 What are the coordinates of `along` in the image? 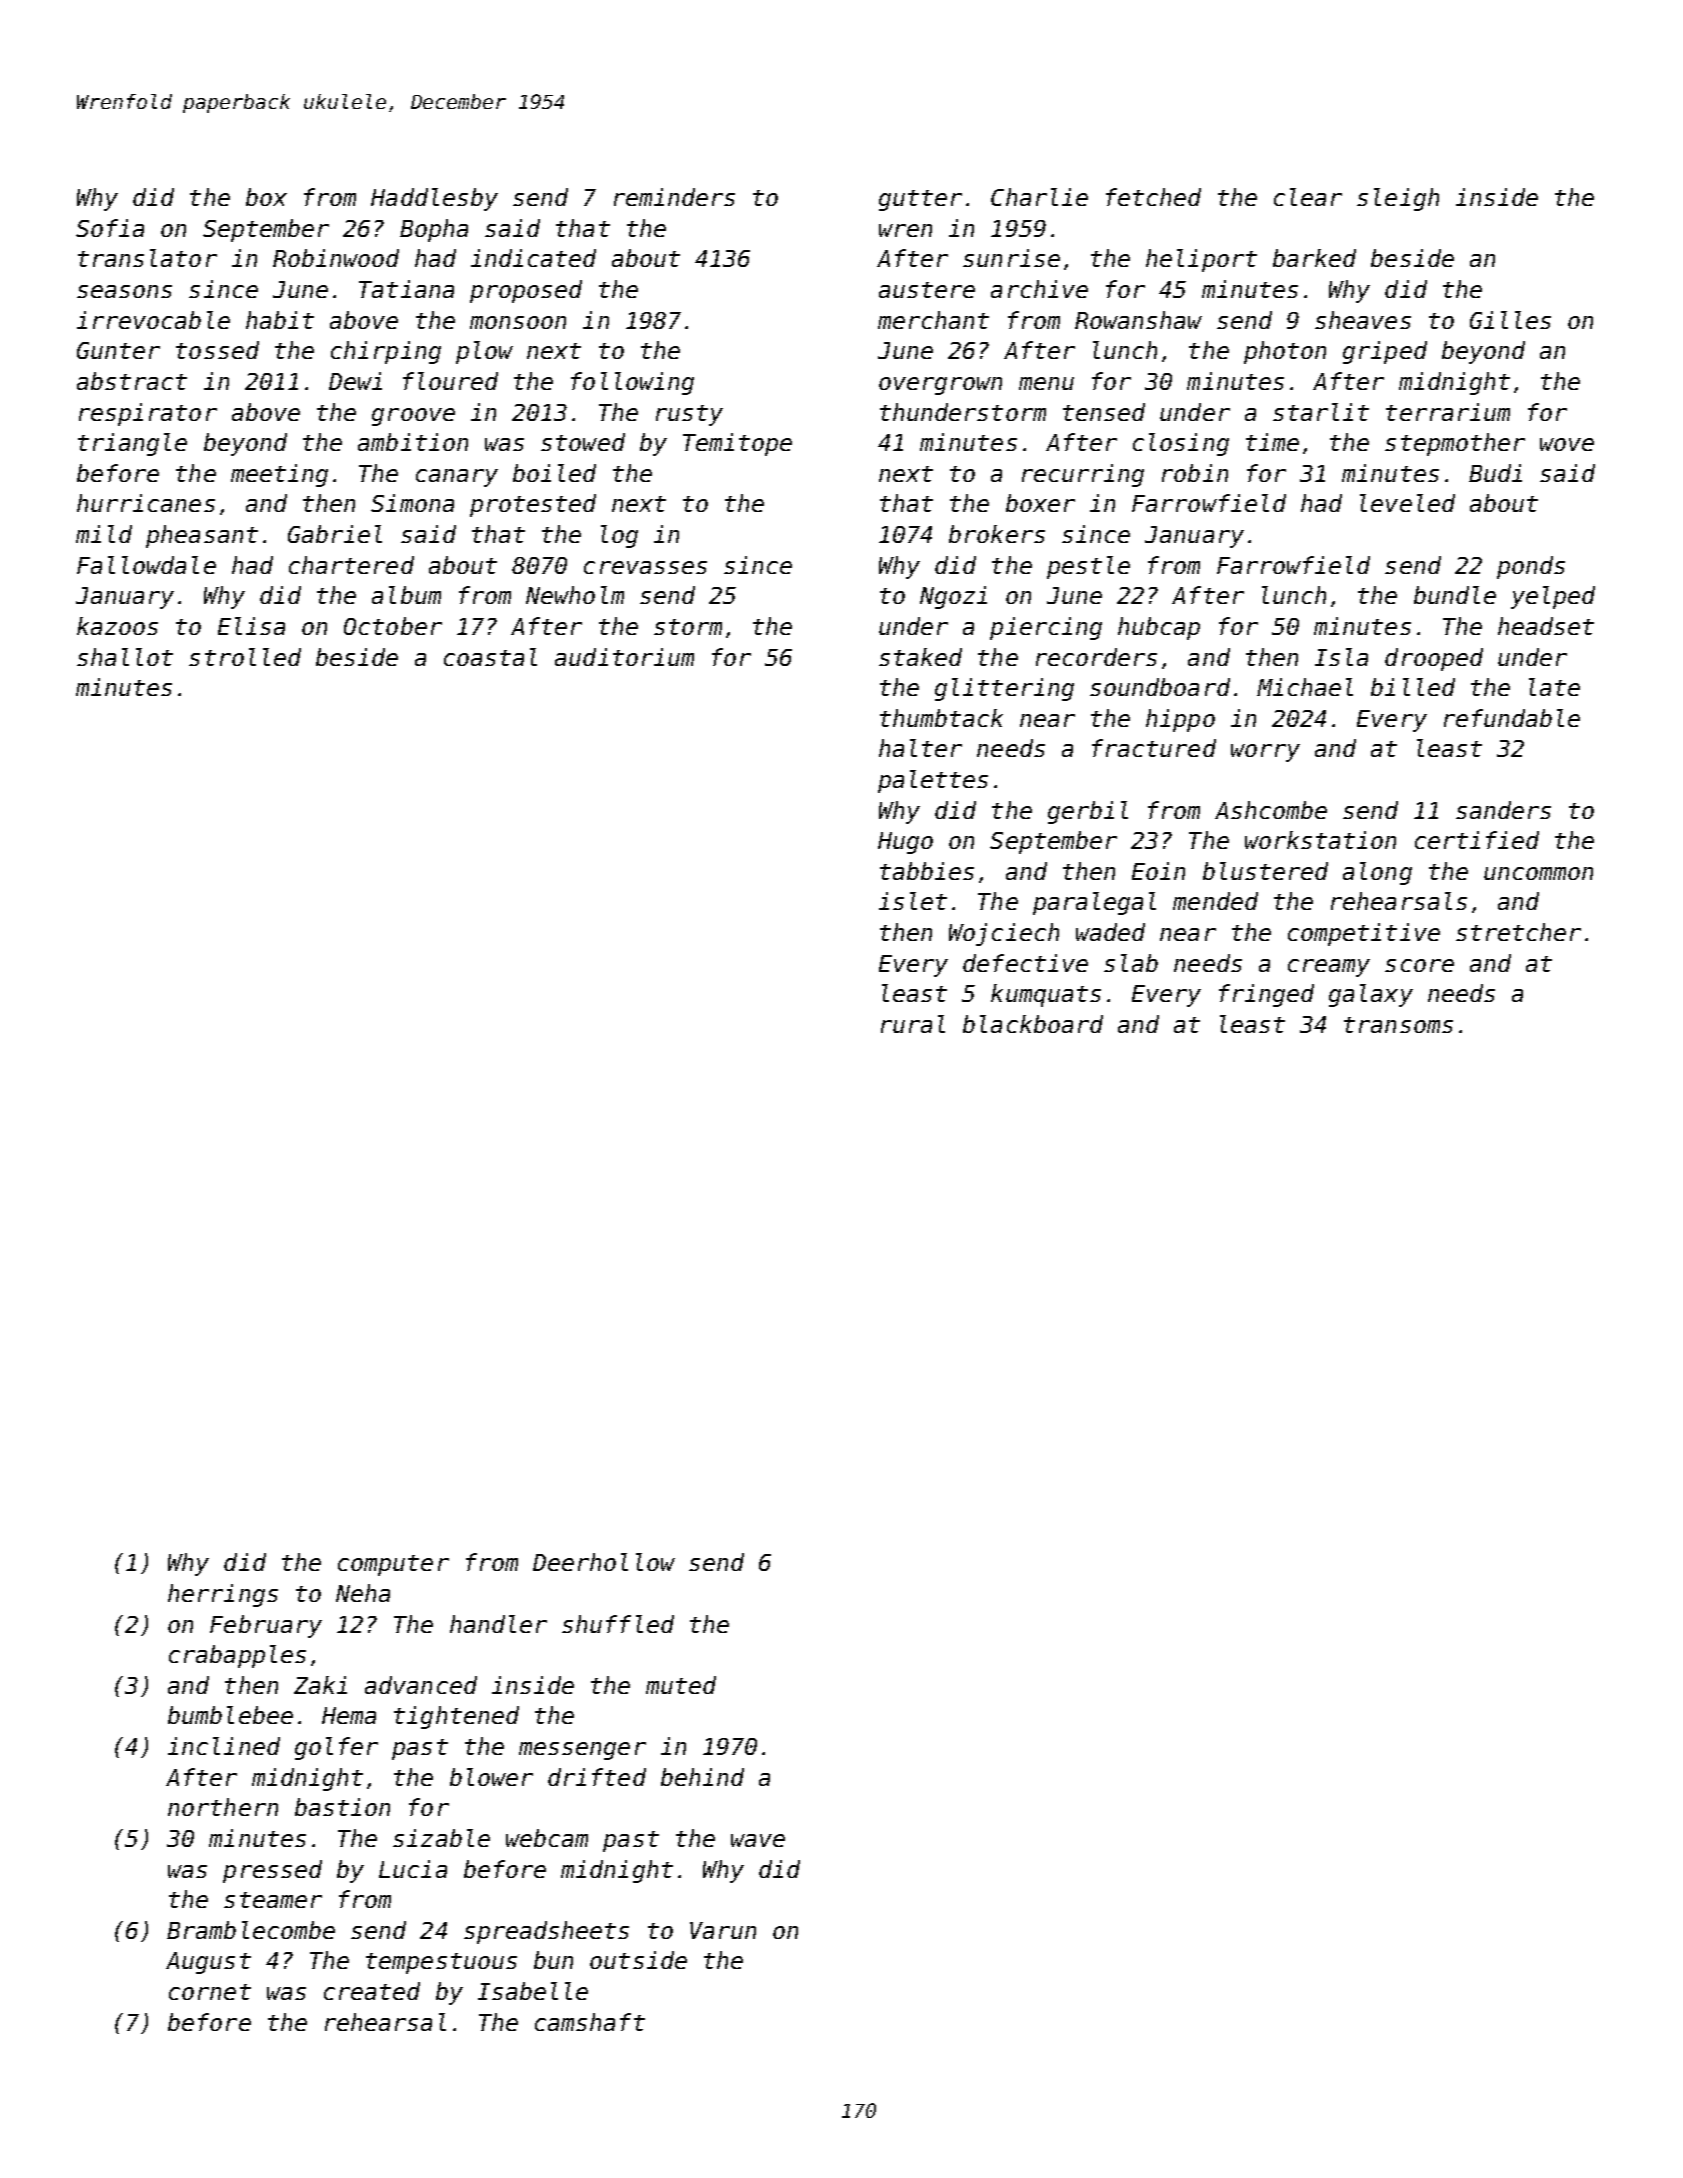 It's located at (1377, 873).
